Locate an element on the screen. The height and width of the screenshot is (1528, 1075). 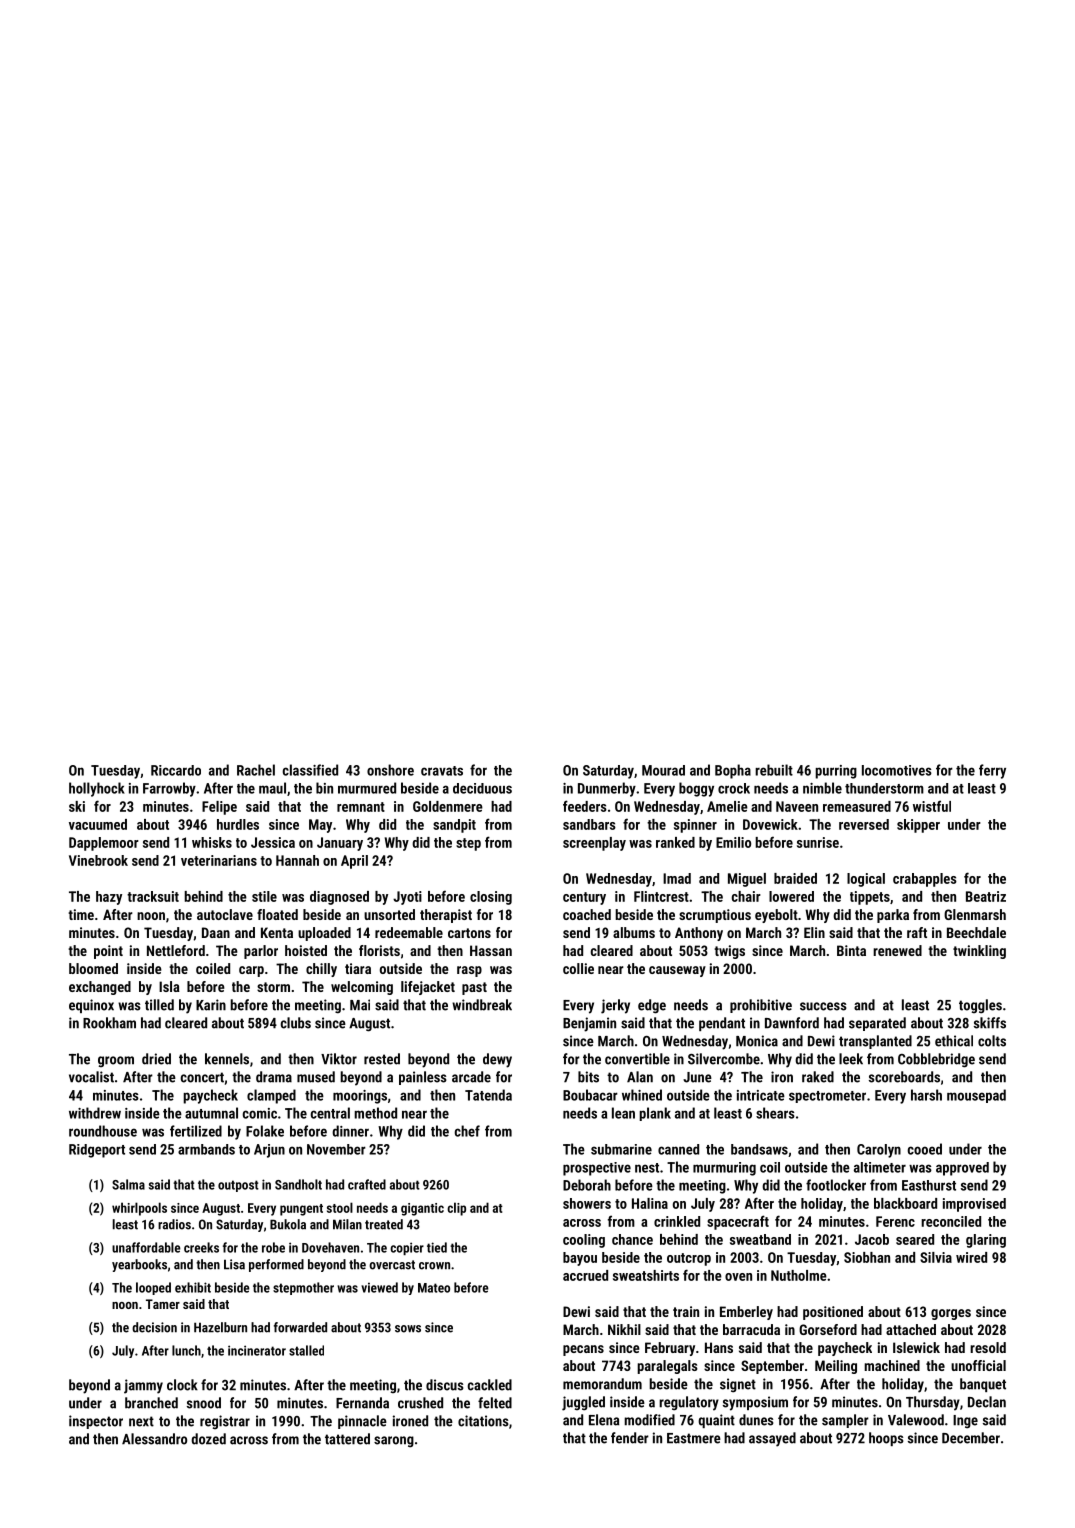
remeasured is located at coordinates (857, 806).
